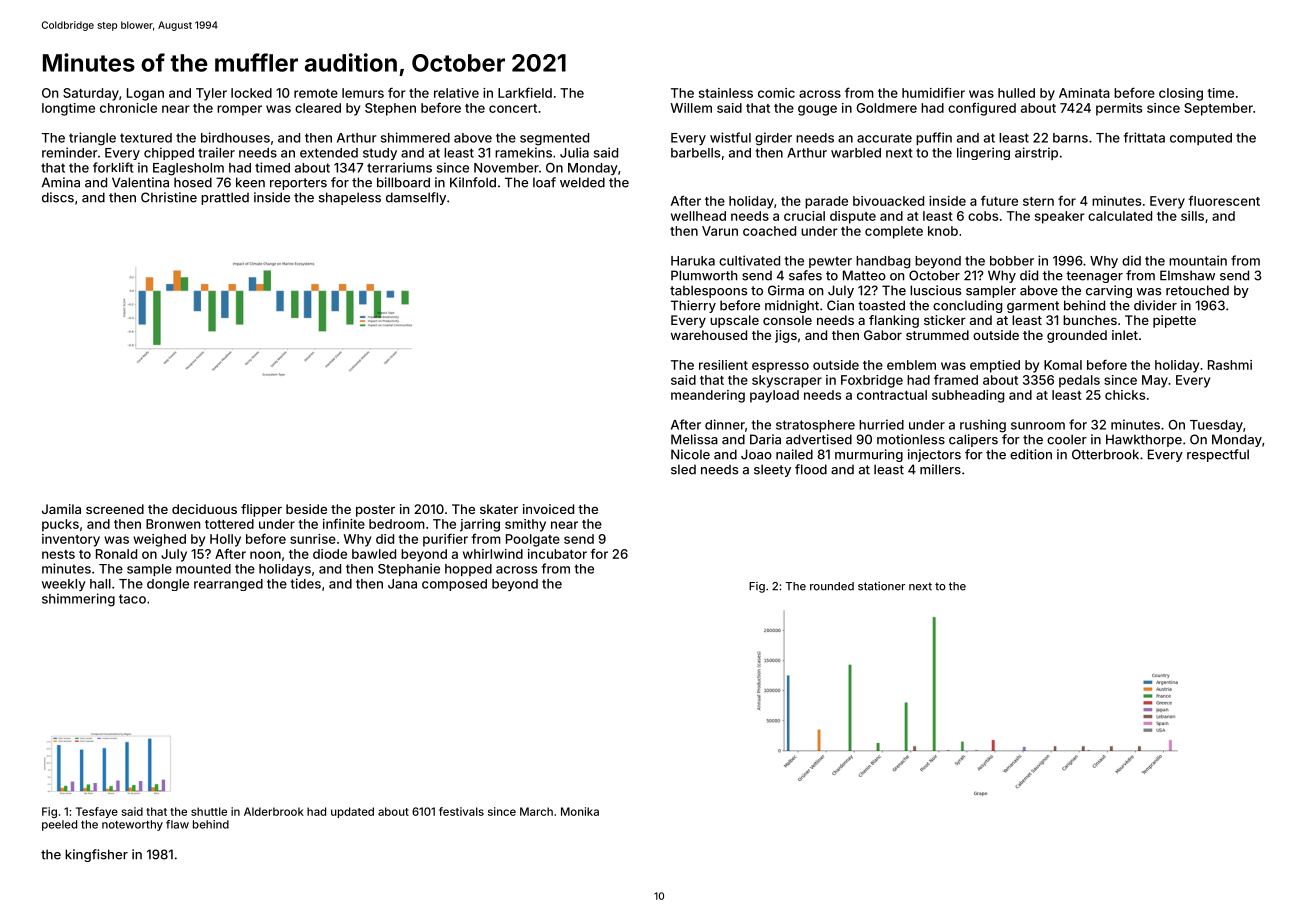  I want to click on locked, so click(251, 93).
